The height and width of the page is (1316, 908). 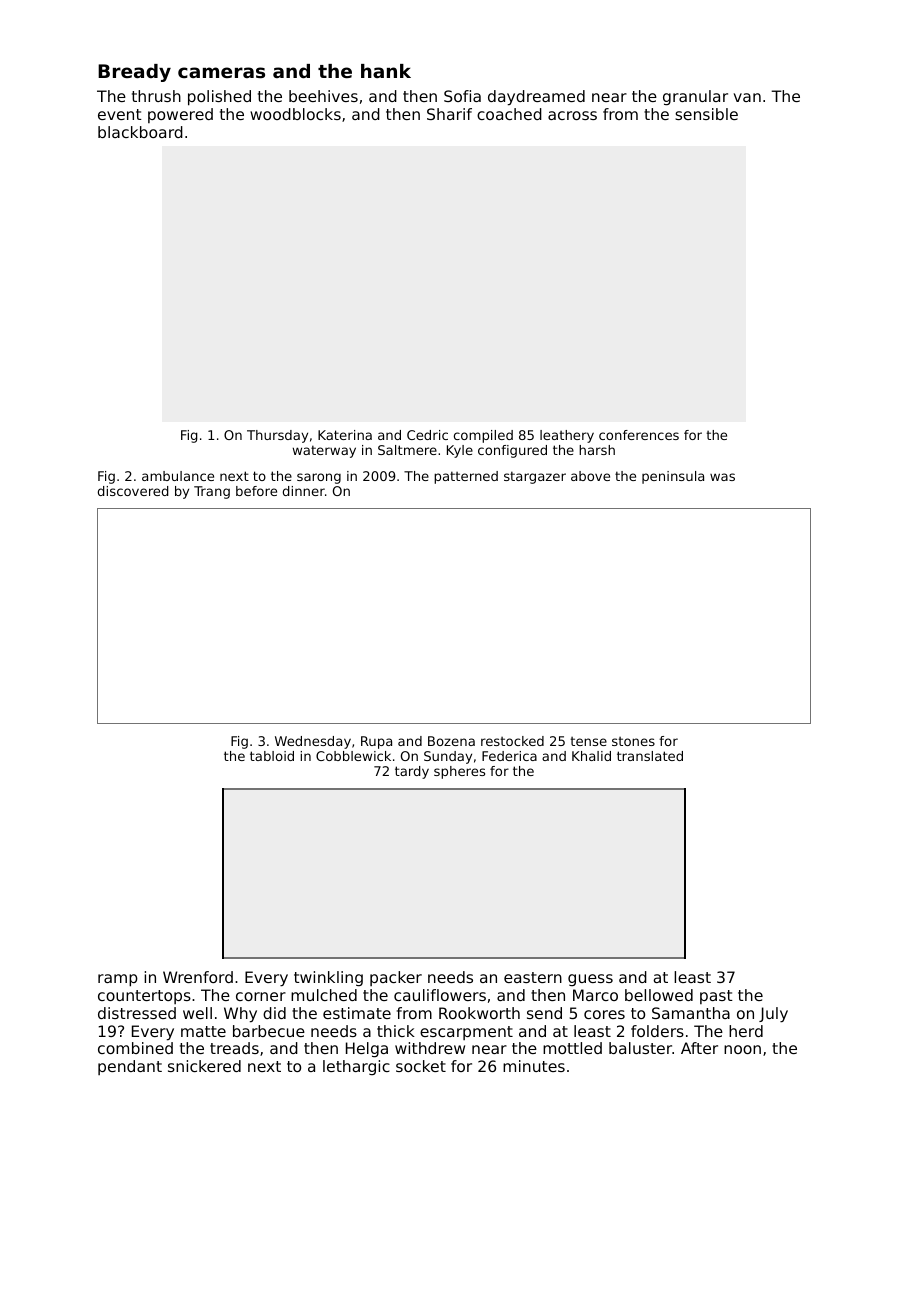 What do you see at coordinates (272, 756) in the page?
I see `tabloid` at bounding box center [272, 756].
